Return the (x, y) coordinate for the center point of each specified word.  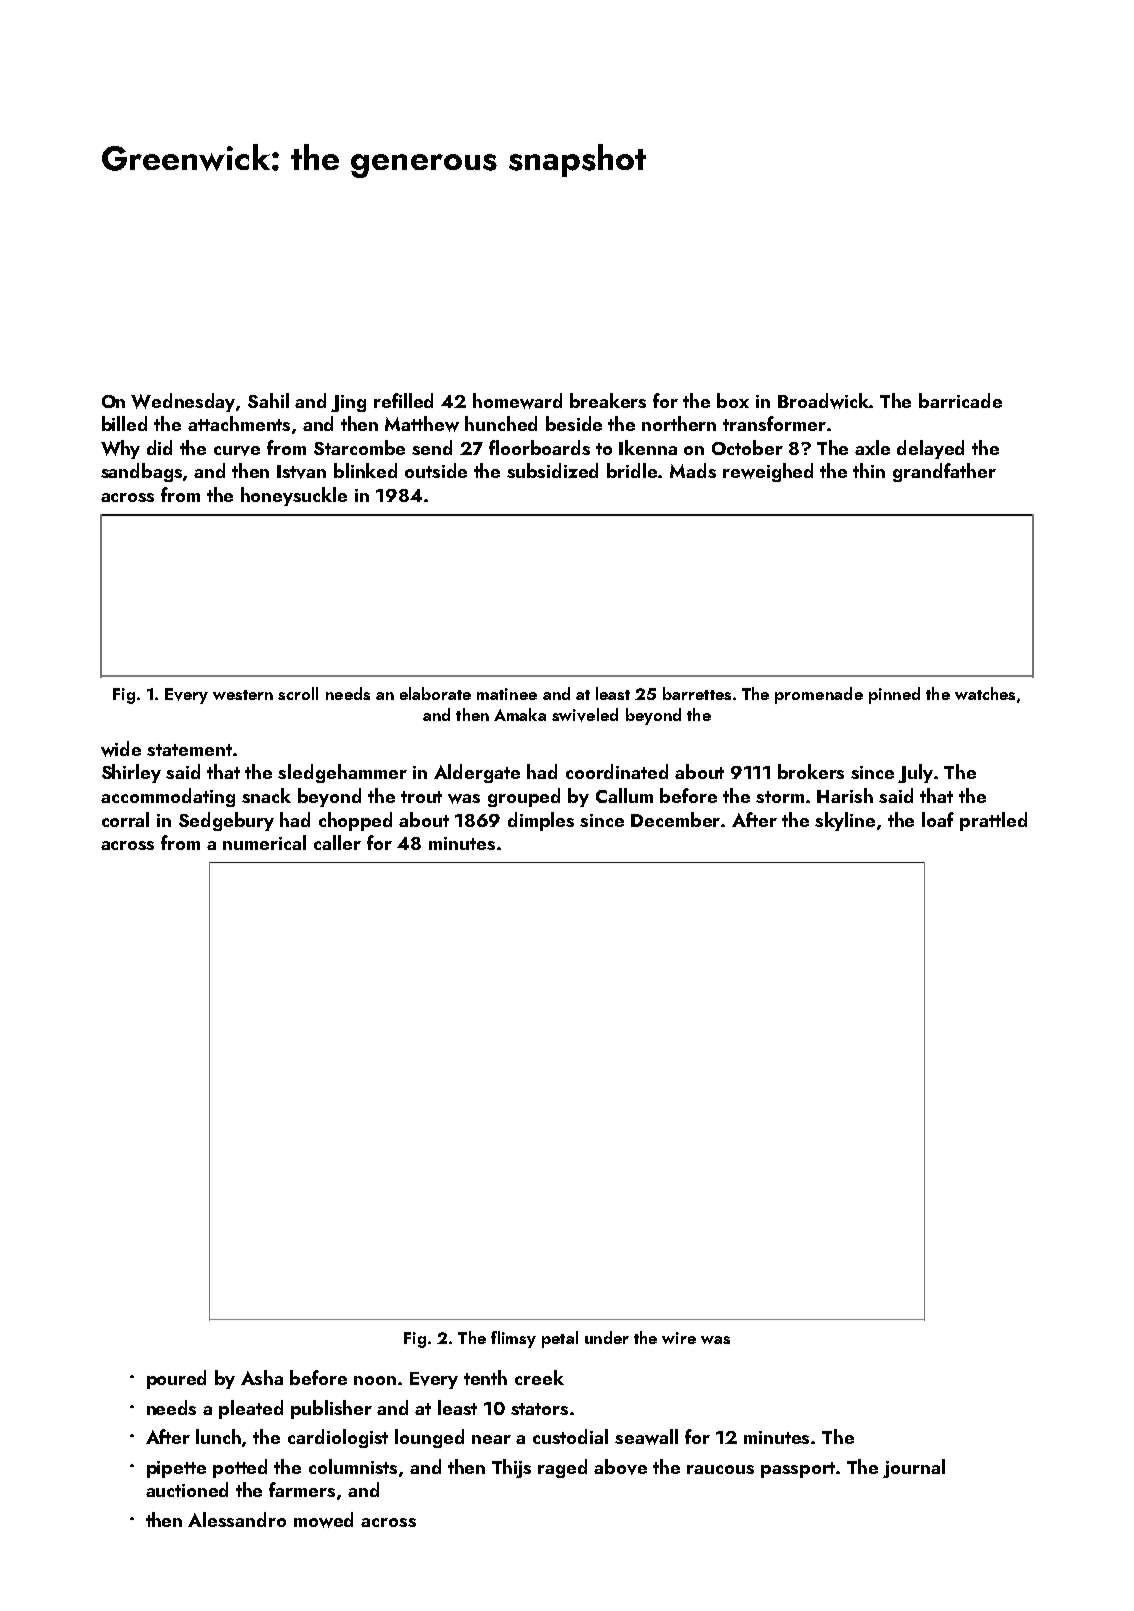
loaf (938, 819)
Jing (348, 403)
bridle (633, 470)
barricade (960, 400)
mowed (323, 1520)
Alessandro (237, 1519)
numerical (264, 842)
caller (337, 842)
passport (799, 1470)
